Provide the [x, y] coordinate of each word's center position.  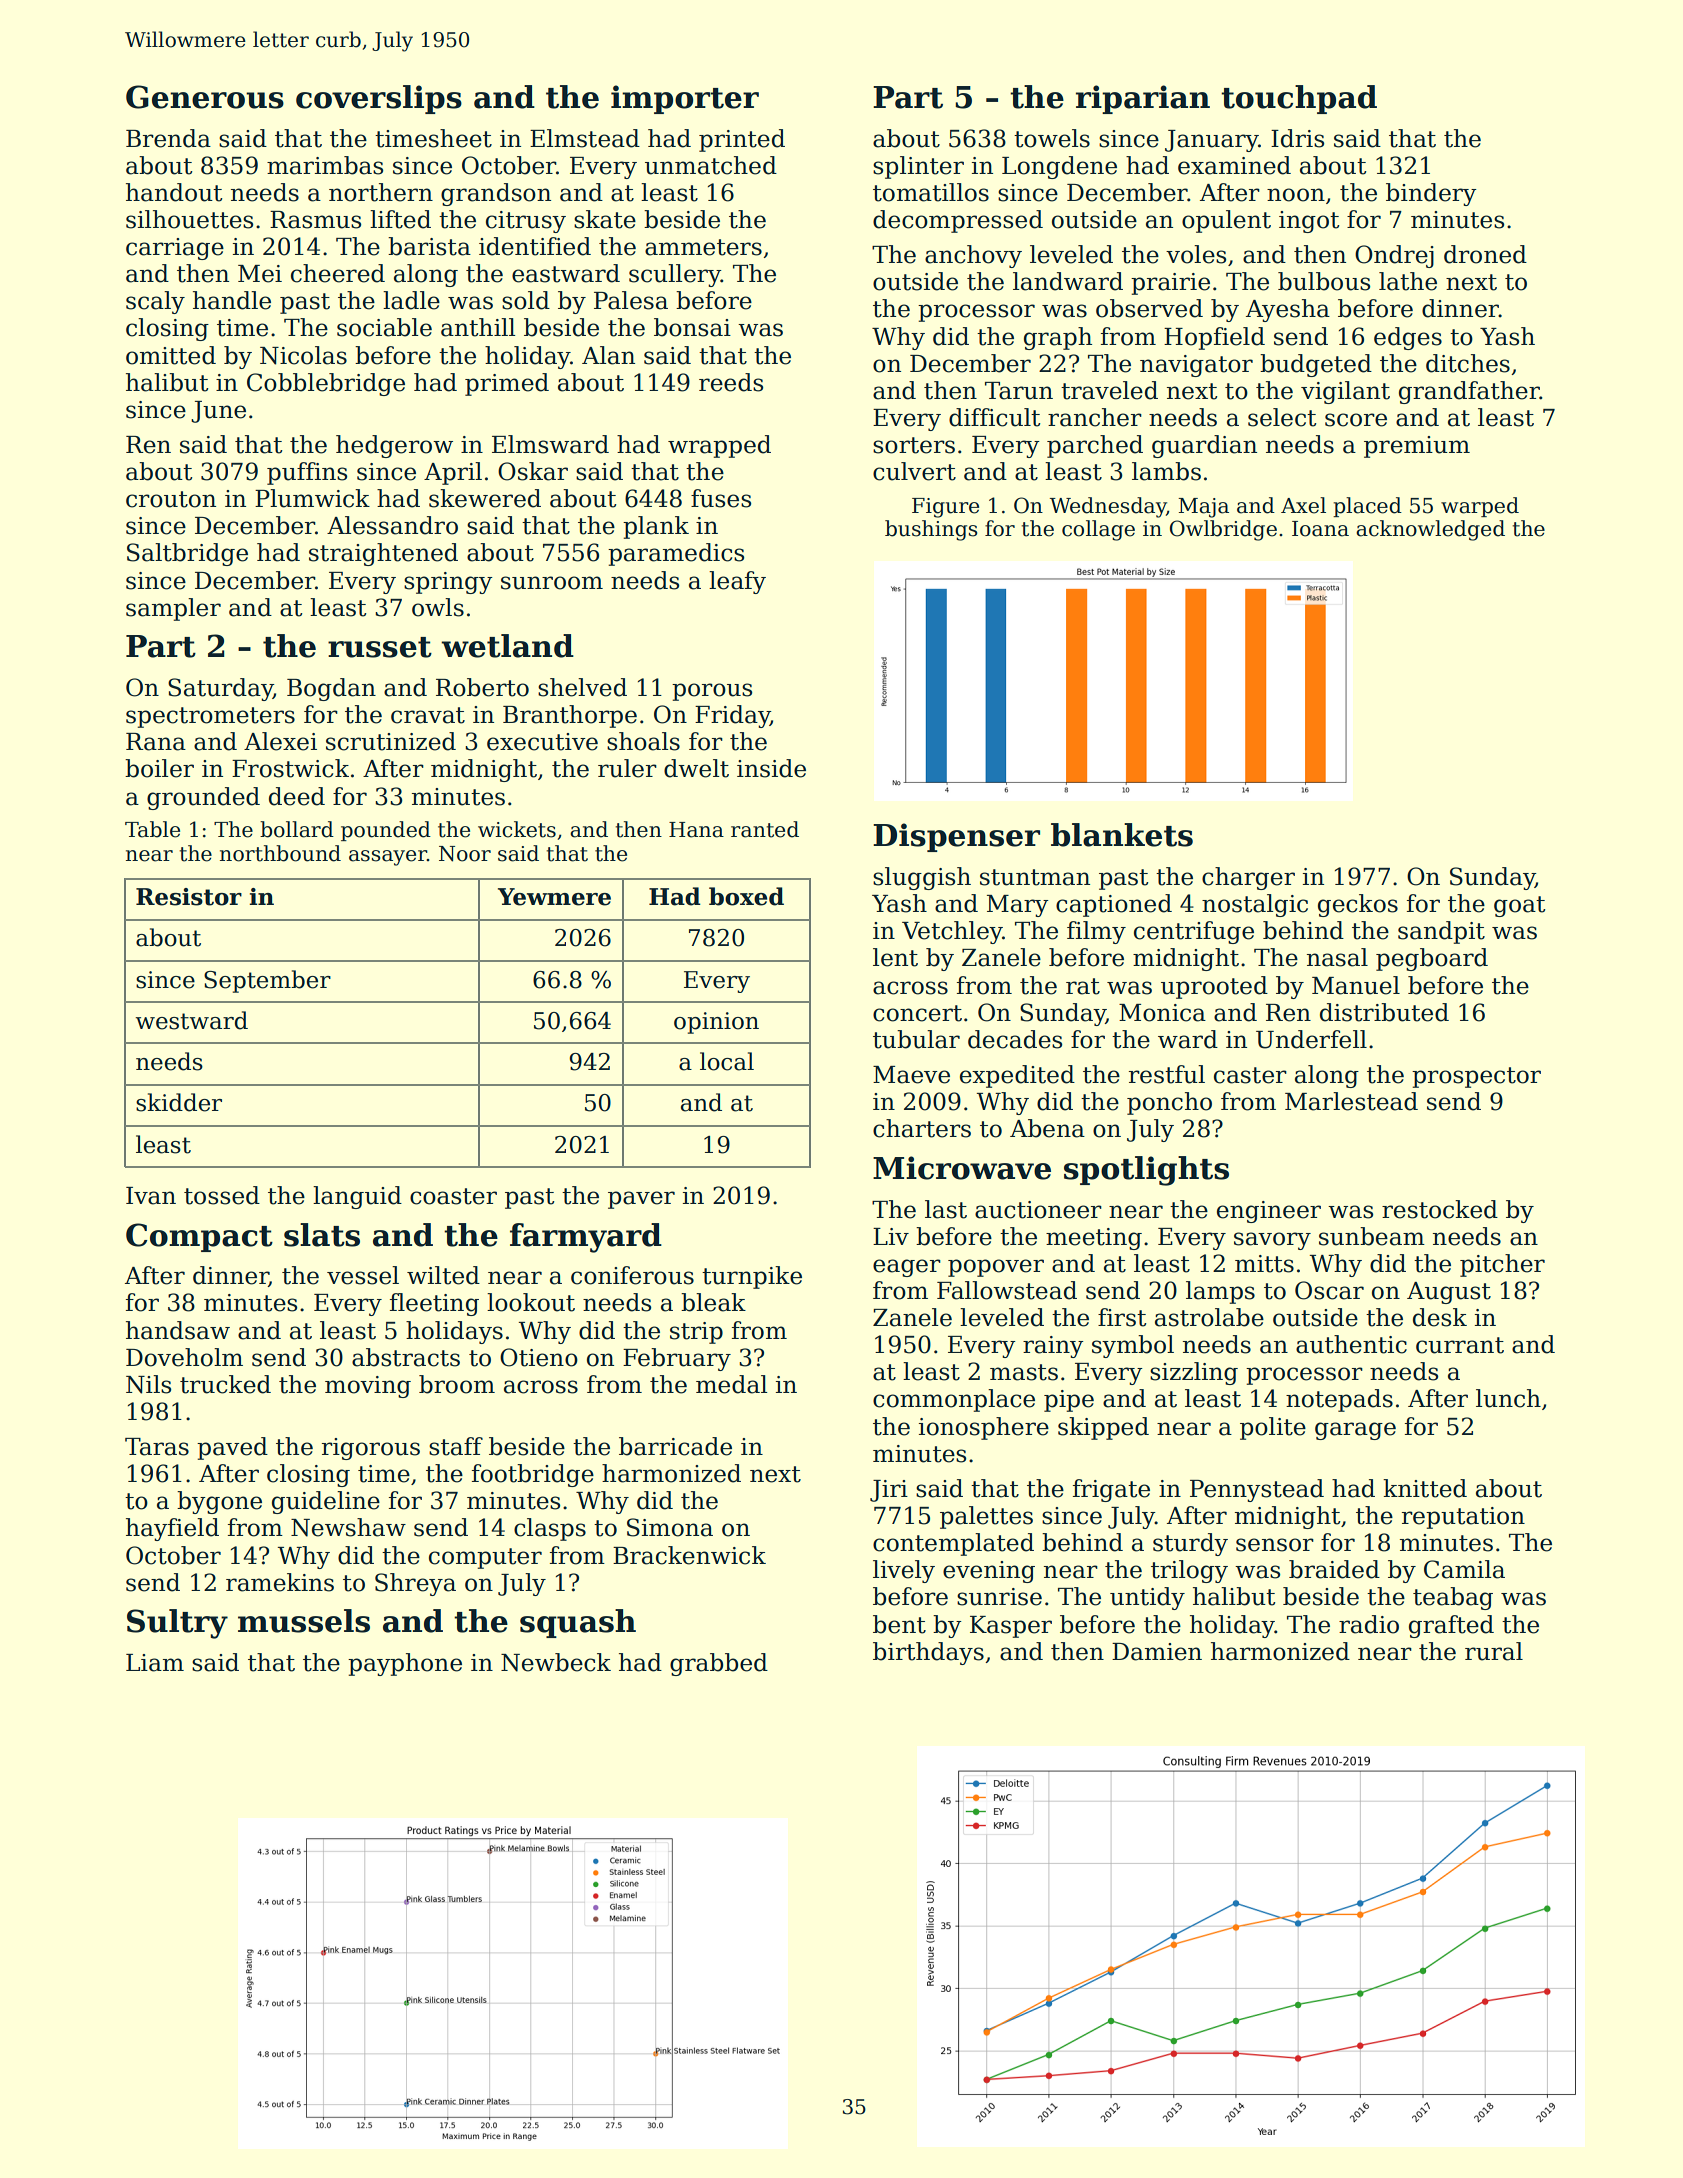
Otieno [539, 1357]
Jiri [889, 1491]
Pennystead [1257, 1490]
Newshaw [348, 1527]
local [727, 1061]
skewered [485, 498]
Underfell [1311, 1039]
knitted [1425, 1488]
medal [732, 1384]
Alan [608, 355]
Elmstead [585, 138]
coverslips [379, 99]
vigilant [1345, 392]
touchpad [1299, 99]
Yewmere [554, 897]
